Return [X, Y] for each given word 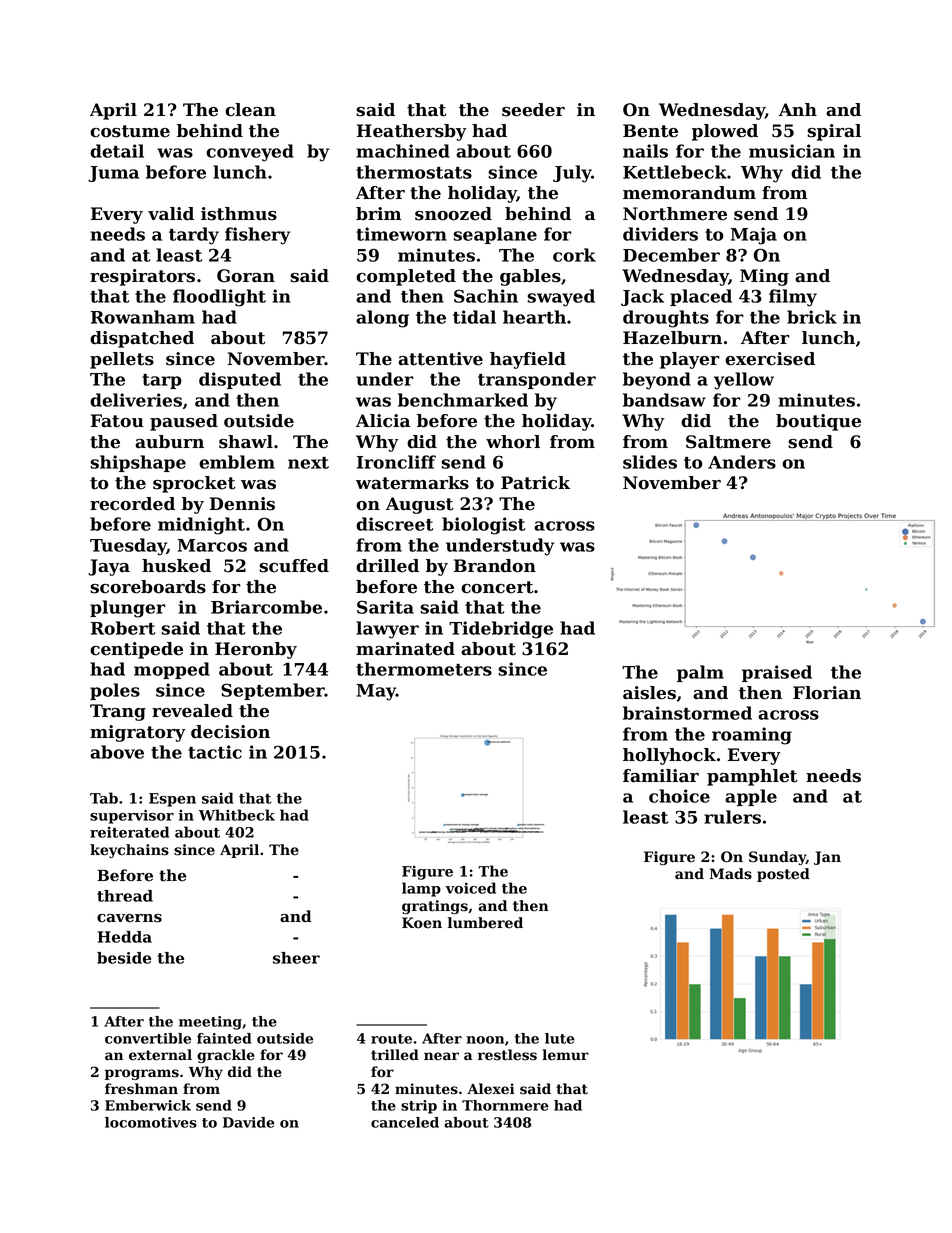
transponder [537, 380]
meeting [210, 1023]
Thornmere [505, 1105]
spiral [834, 132]
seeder [533, 110]
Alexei [491, 1089]
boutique [818, 422]
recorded [132, 504]
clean [250, 110]
